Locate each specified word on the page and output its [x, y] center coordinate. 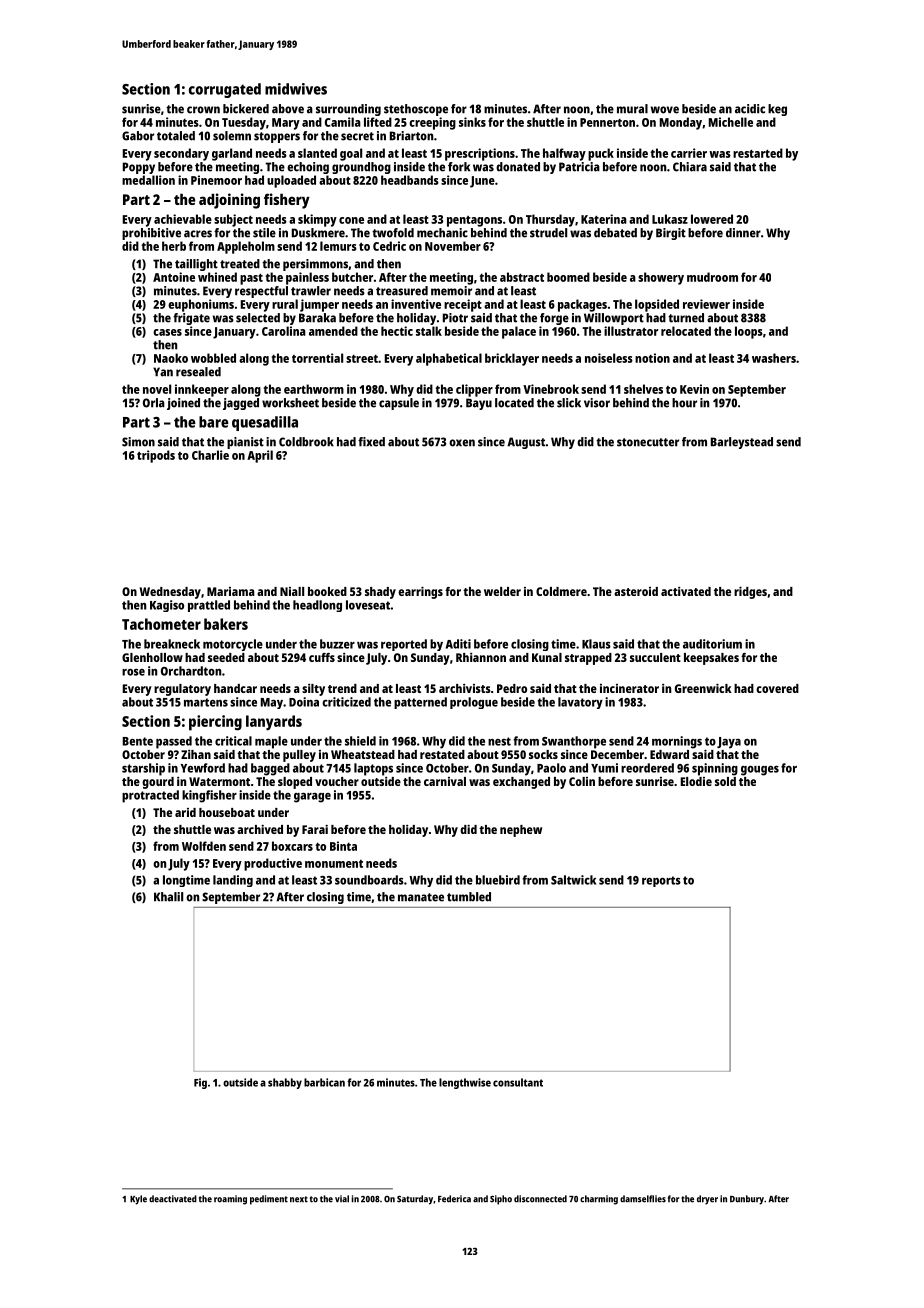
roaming [230, 1200]
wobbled [213, 358]
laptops [373, 769]
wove [665, 110]
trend [342, 688]
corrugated [225, 90]
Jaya [729, 743]
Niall [292, 591]
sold [725, 781]
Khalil [168, 897]
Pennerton [607, 122]
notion [652, 358]
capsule [399, 404]
